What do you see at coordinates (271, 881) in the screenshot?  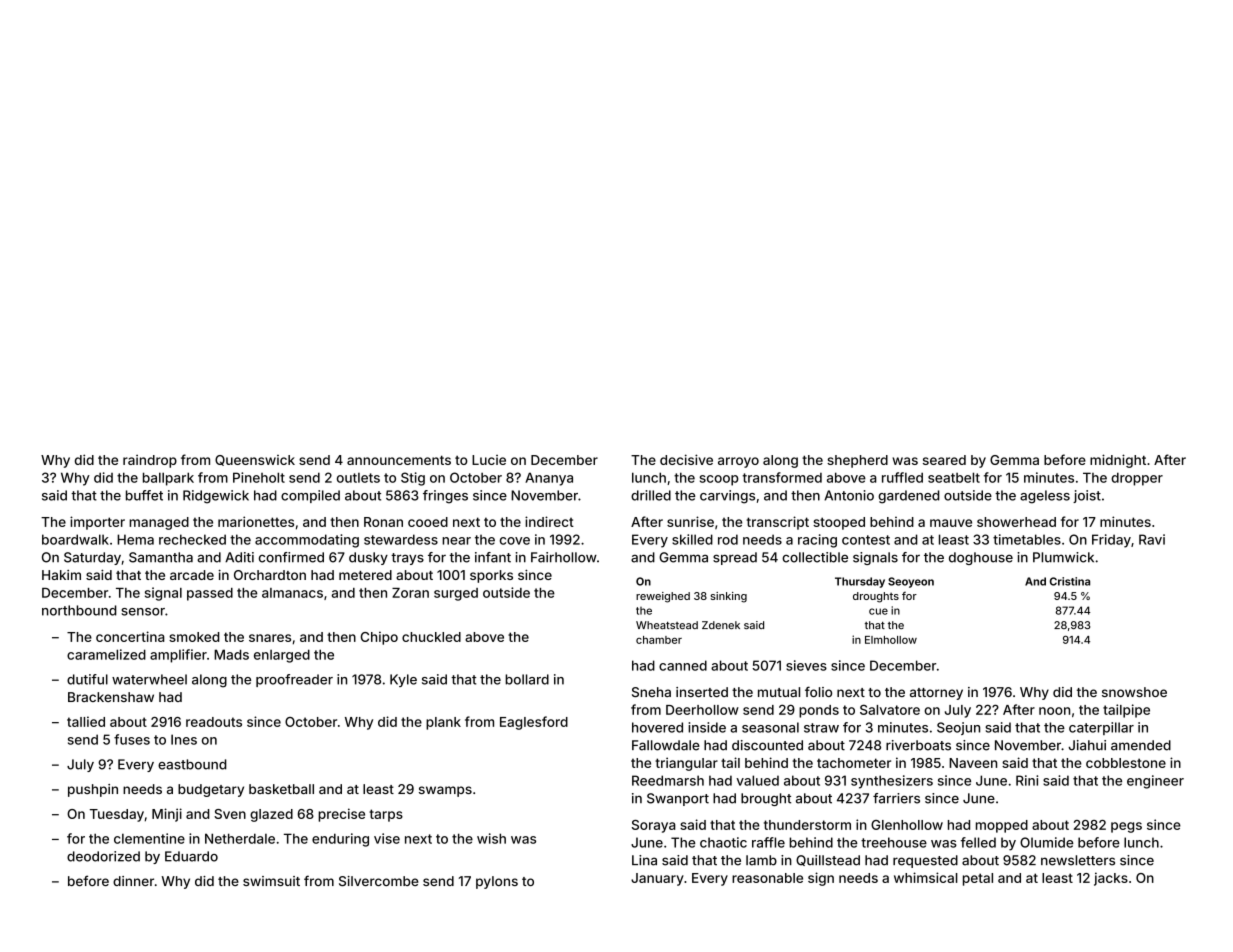 I see `swimsuit` at bounding box center [271, 881].
